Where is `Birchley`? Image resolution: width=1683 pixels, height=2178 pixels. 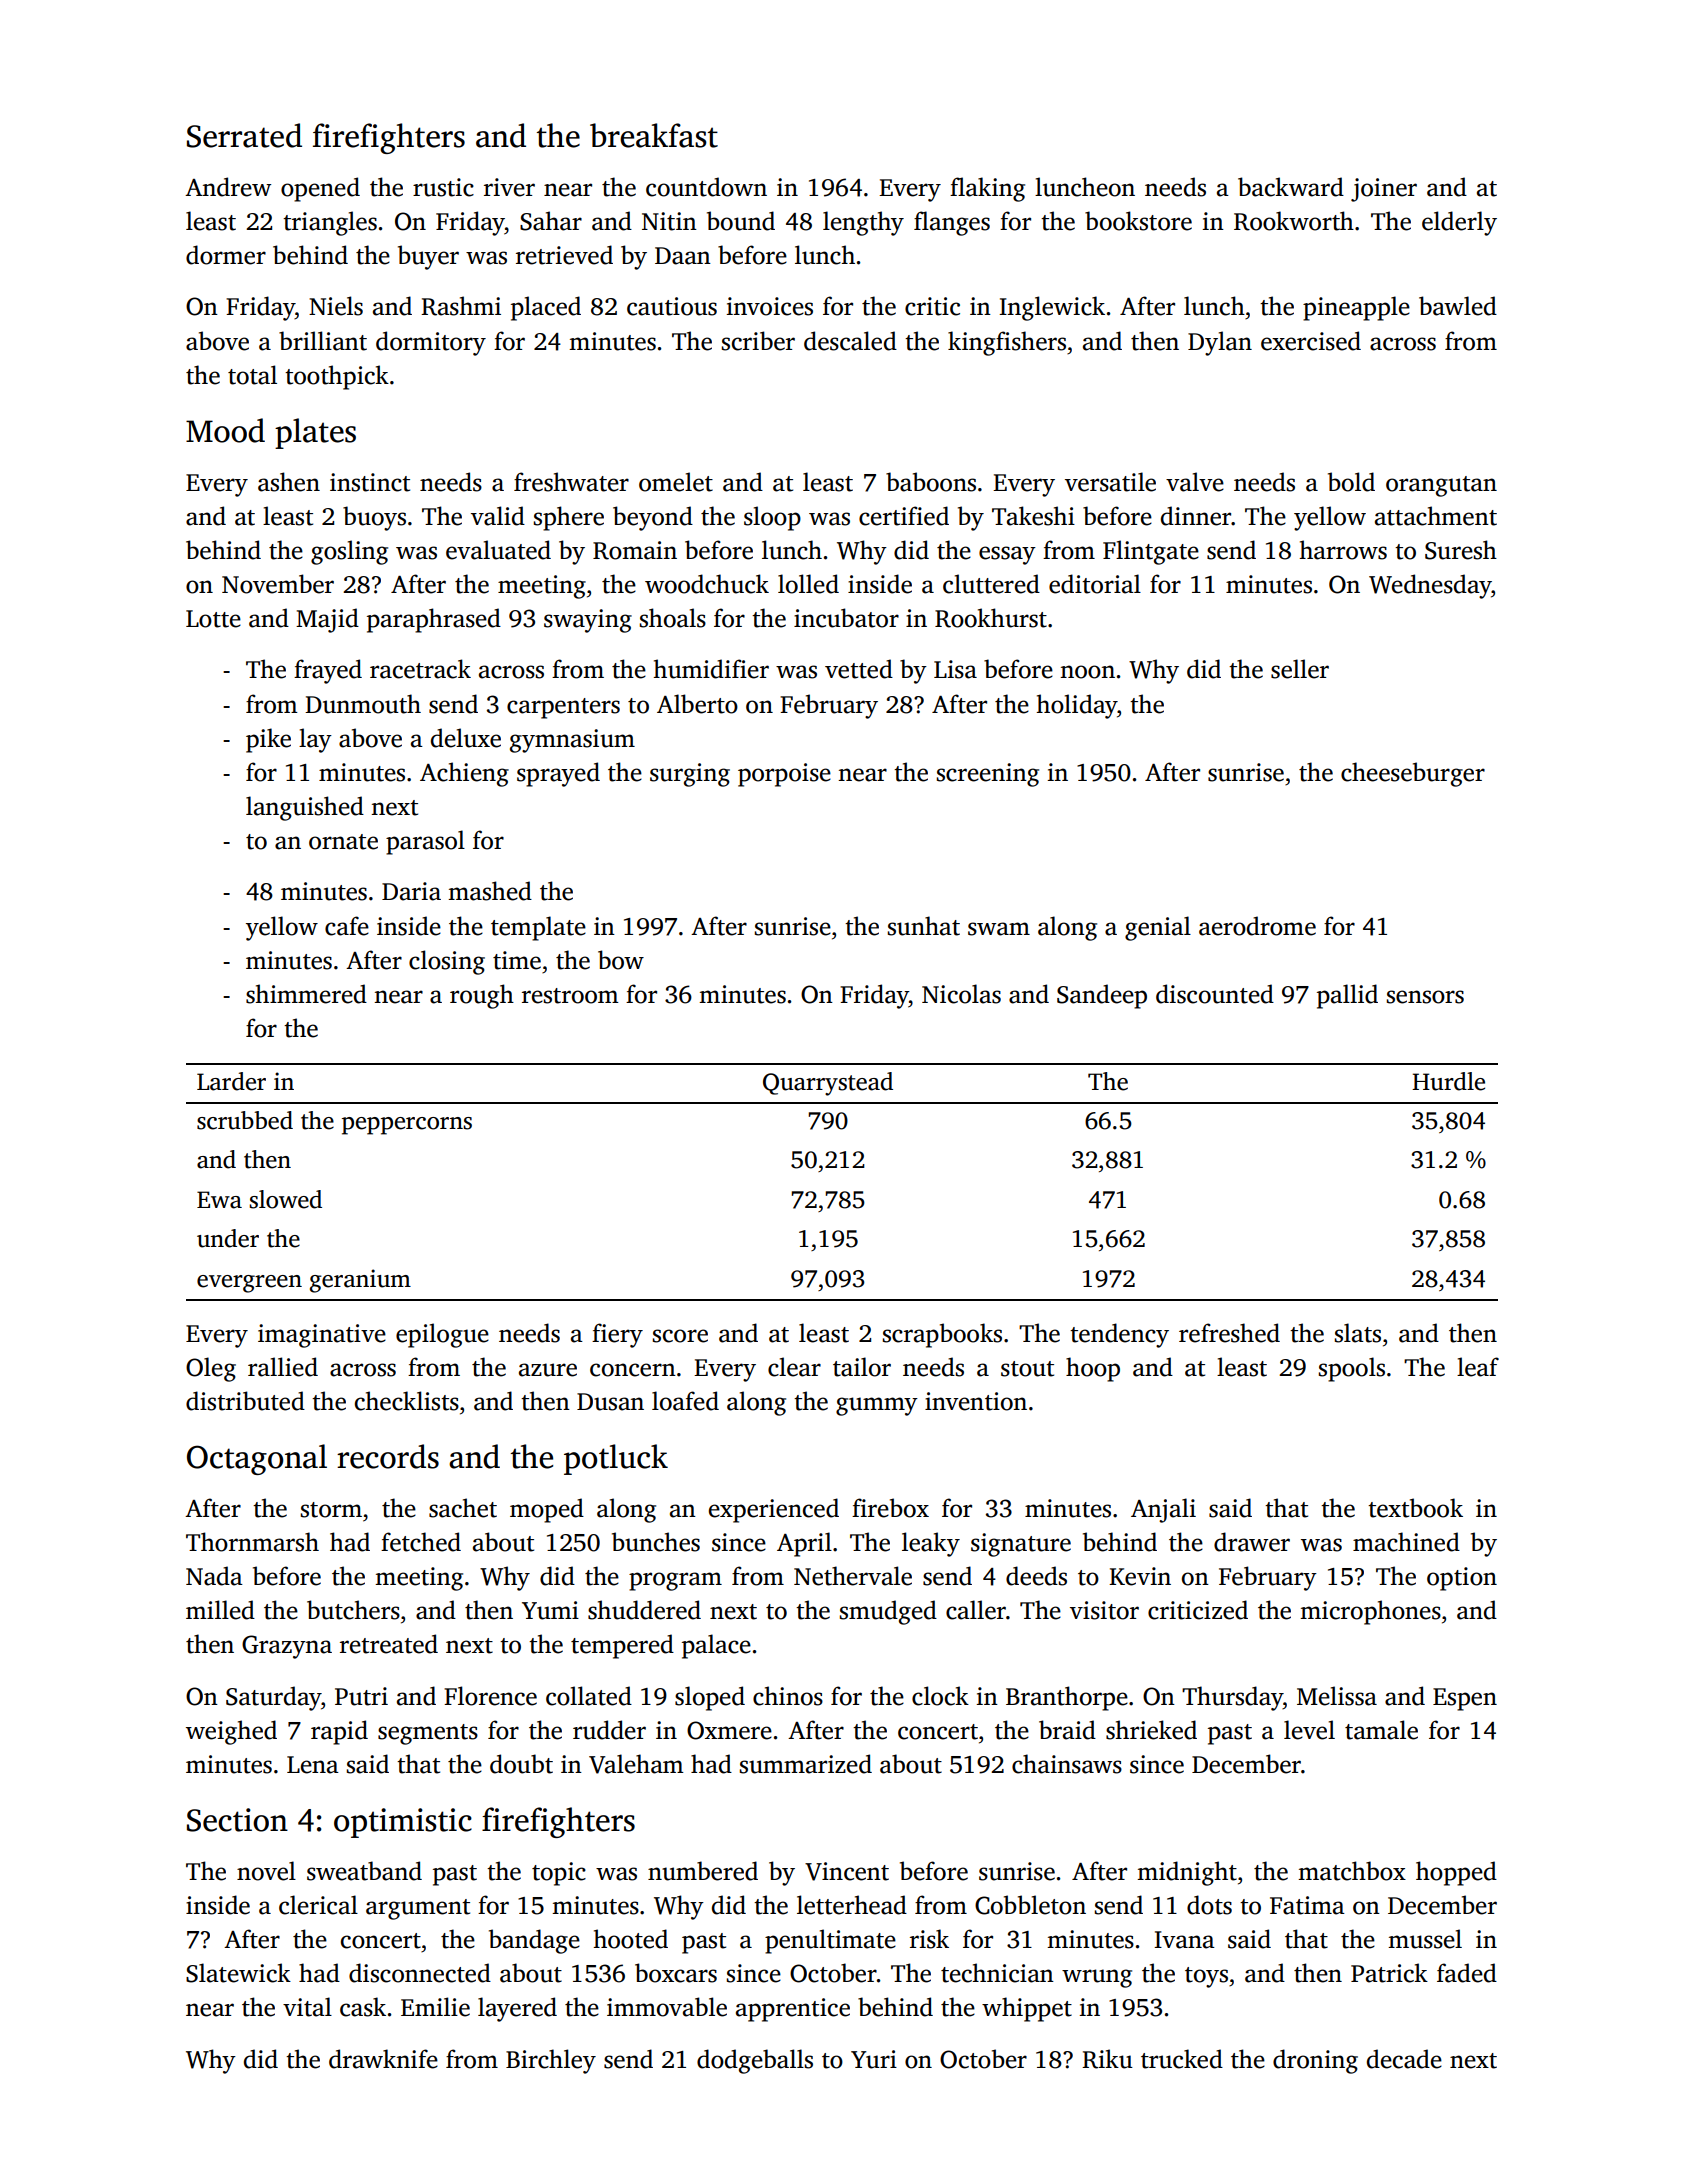 Birchley is located at coordinates (551, 2061).
